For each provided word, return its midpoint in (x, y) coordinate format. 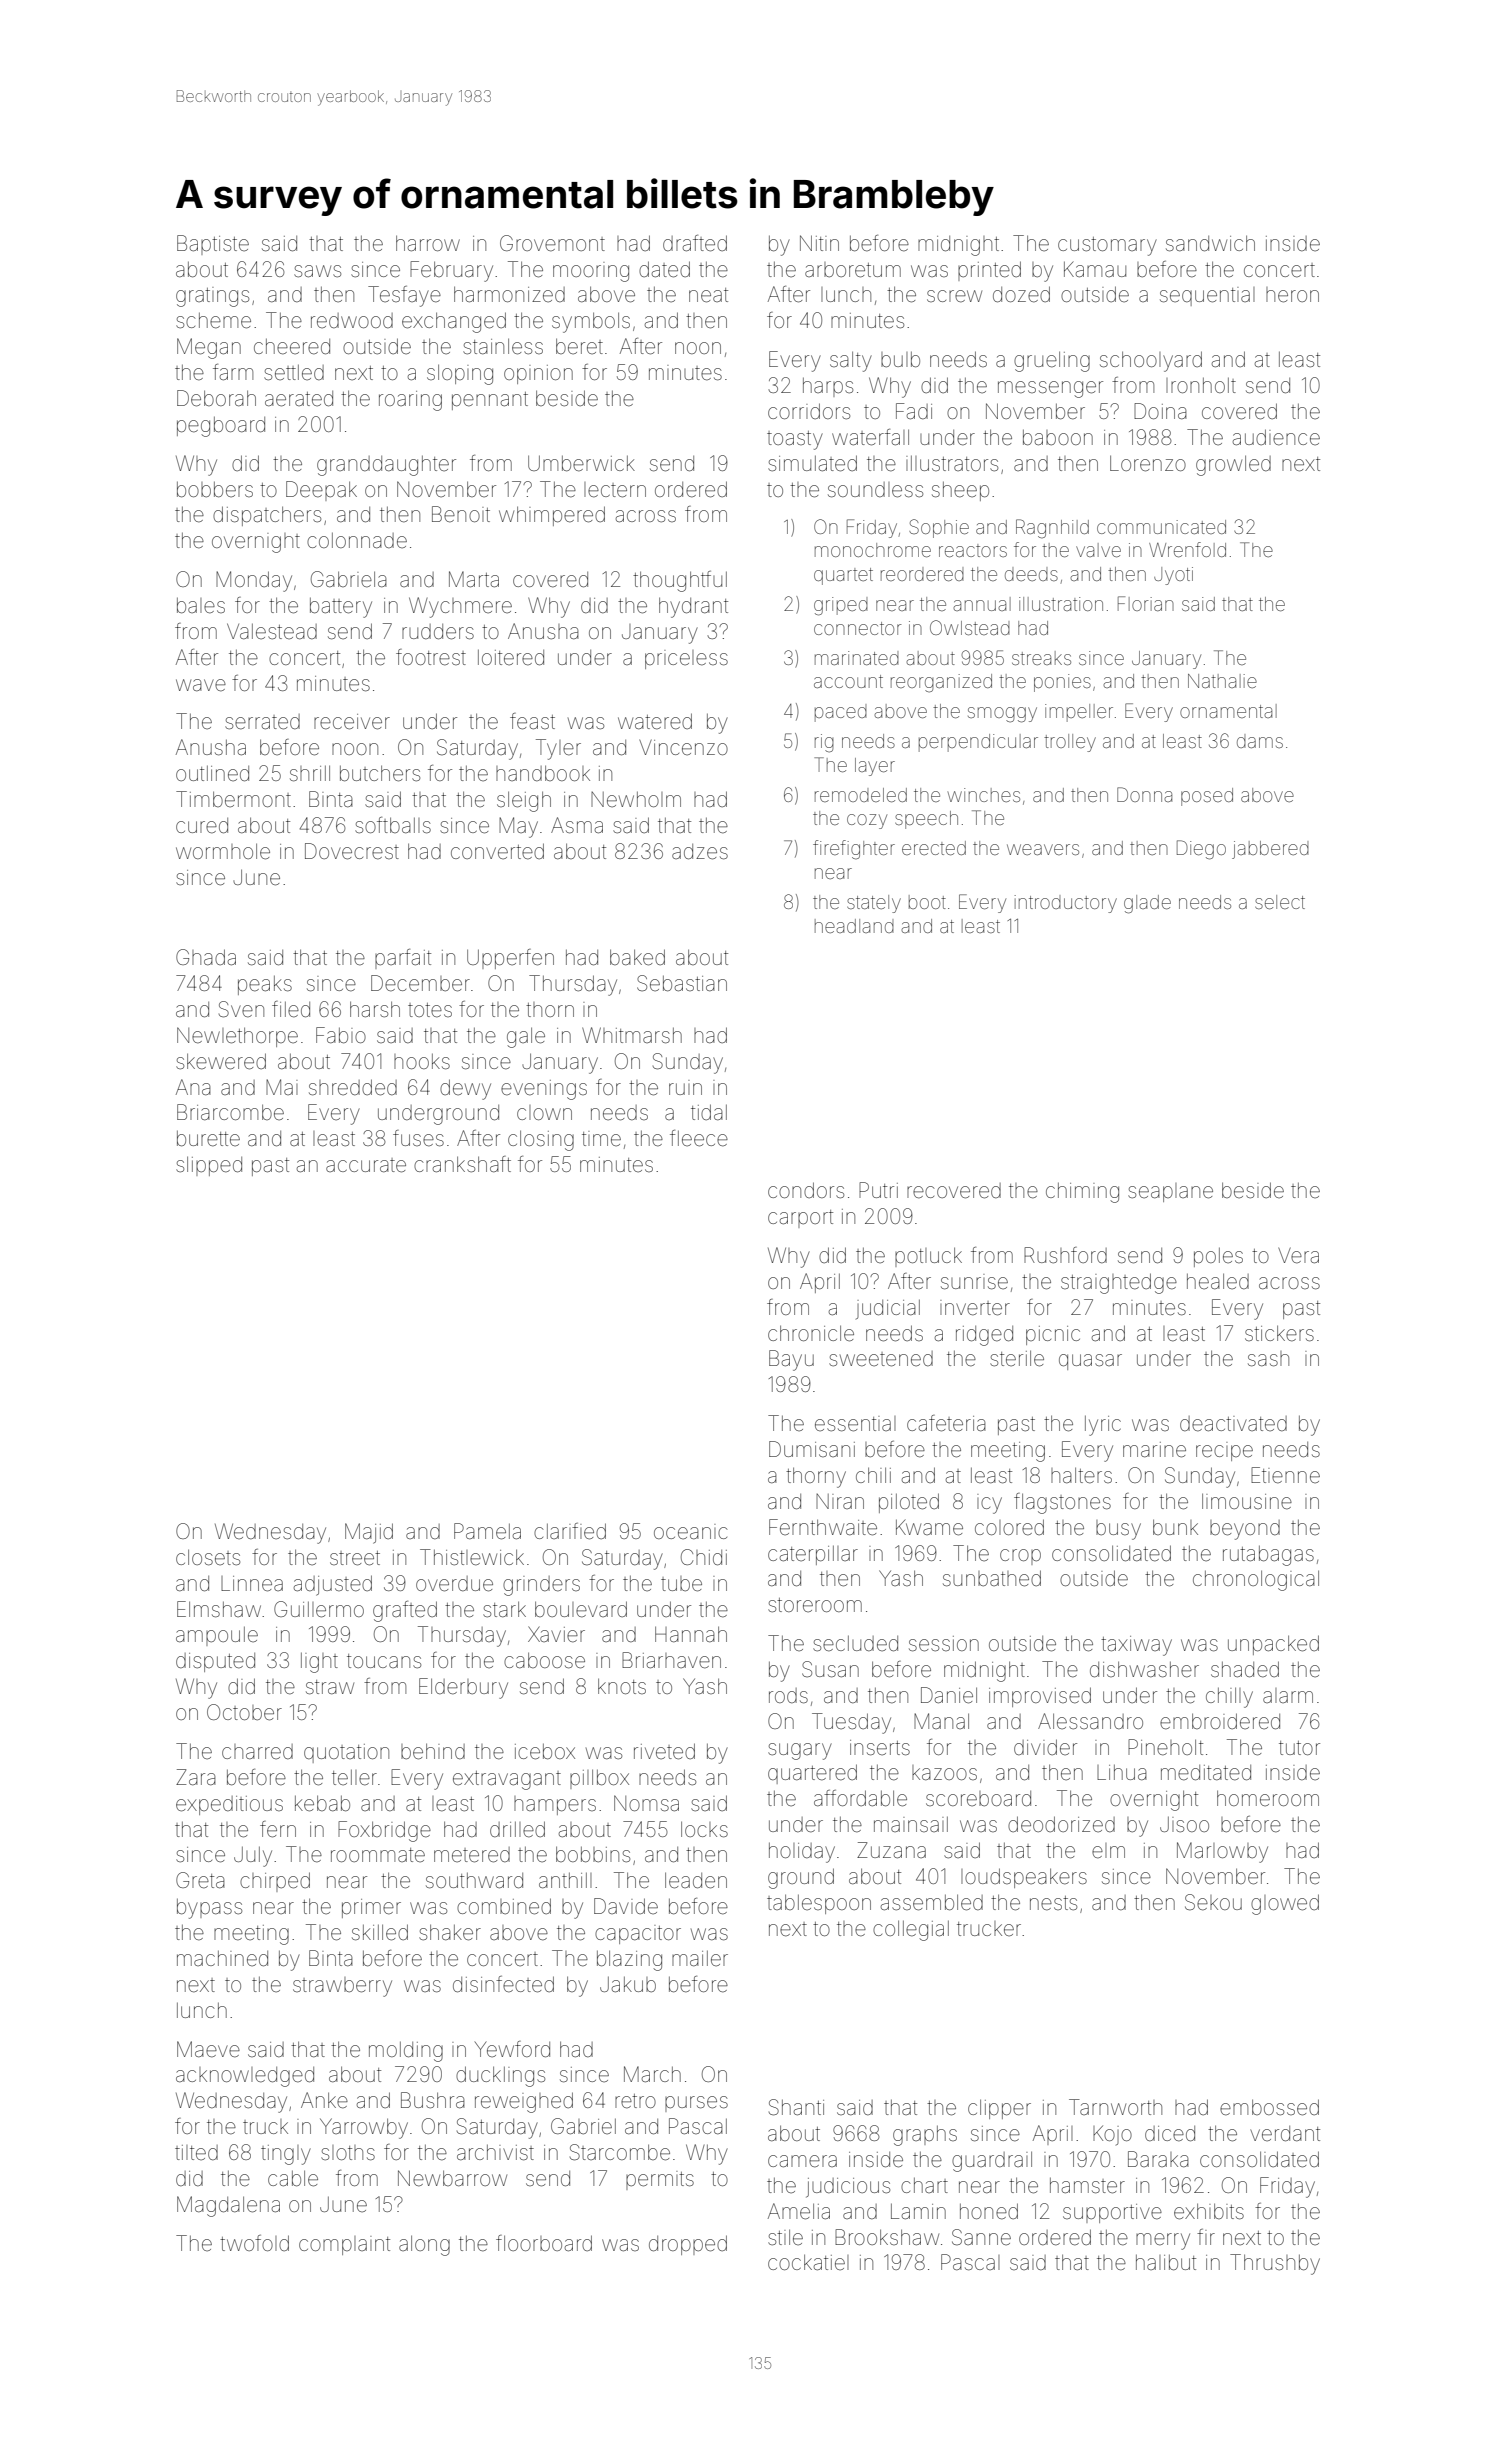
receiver (352, 722)
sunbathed (992, 1578)
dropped (688, 2245)
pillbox (599, 1779)
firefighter (854, 849)
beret (579, 346)
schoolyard (1151, 361)
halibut (1166, 2262)
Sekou (1213, 1902)
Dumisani (812, 1449)
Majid (369, 1533)
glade (1147, 904)
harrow (428, 243)
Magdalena (228, 2206)
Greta (200, 1880)
